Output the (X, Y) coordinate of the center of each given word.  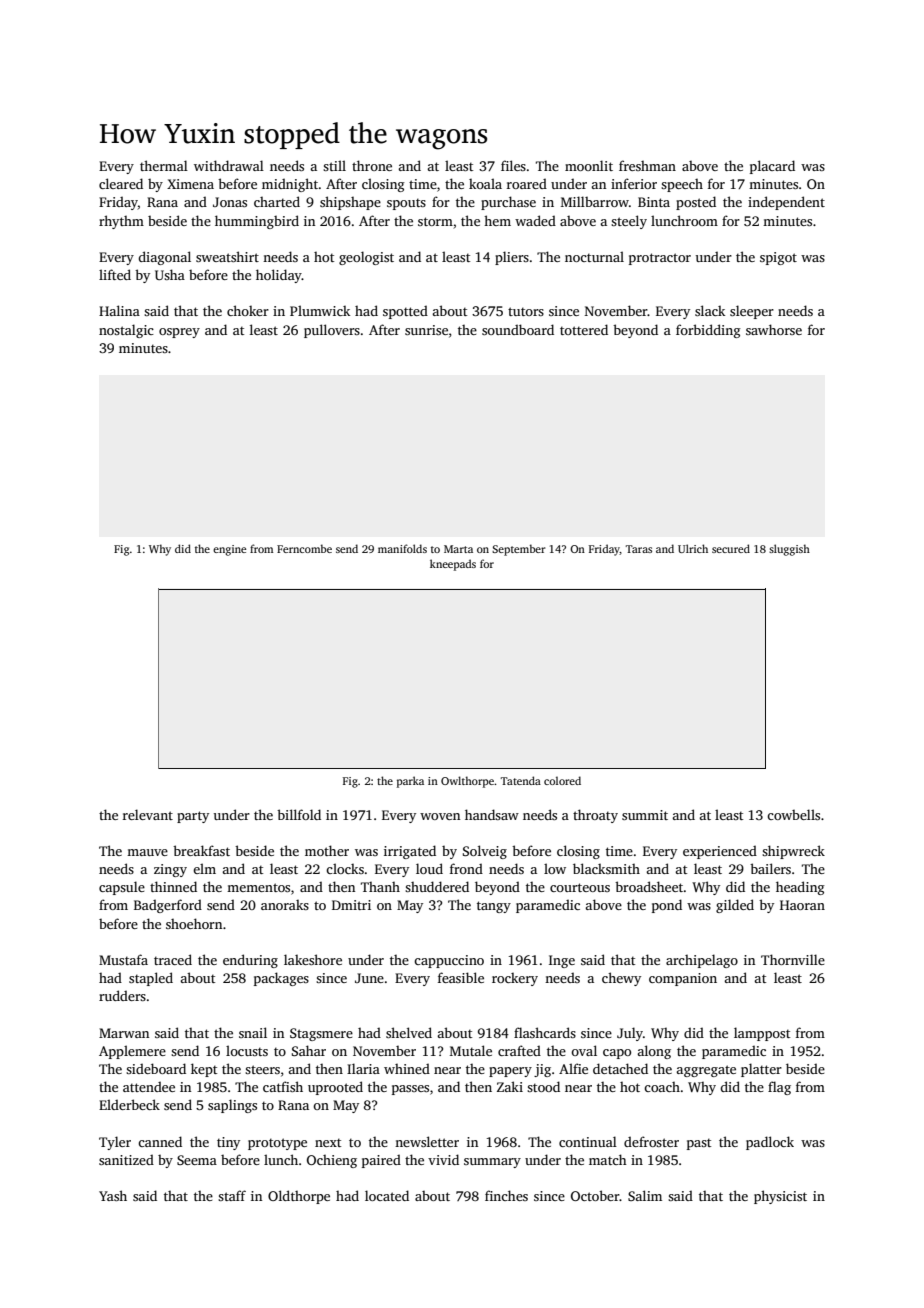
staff (232, 1195)
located (387, 1195)
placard (772, 167)
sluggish (789, 550)
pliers (512, 258)
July (630, 1034)
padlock (770, 1143)
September (519, 550)
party (193, 817)
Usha (170, 274)
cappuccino (449, 961)
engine (229, 550)
